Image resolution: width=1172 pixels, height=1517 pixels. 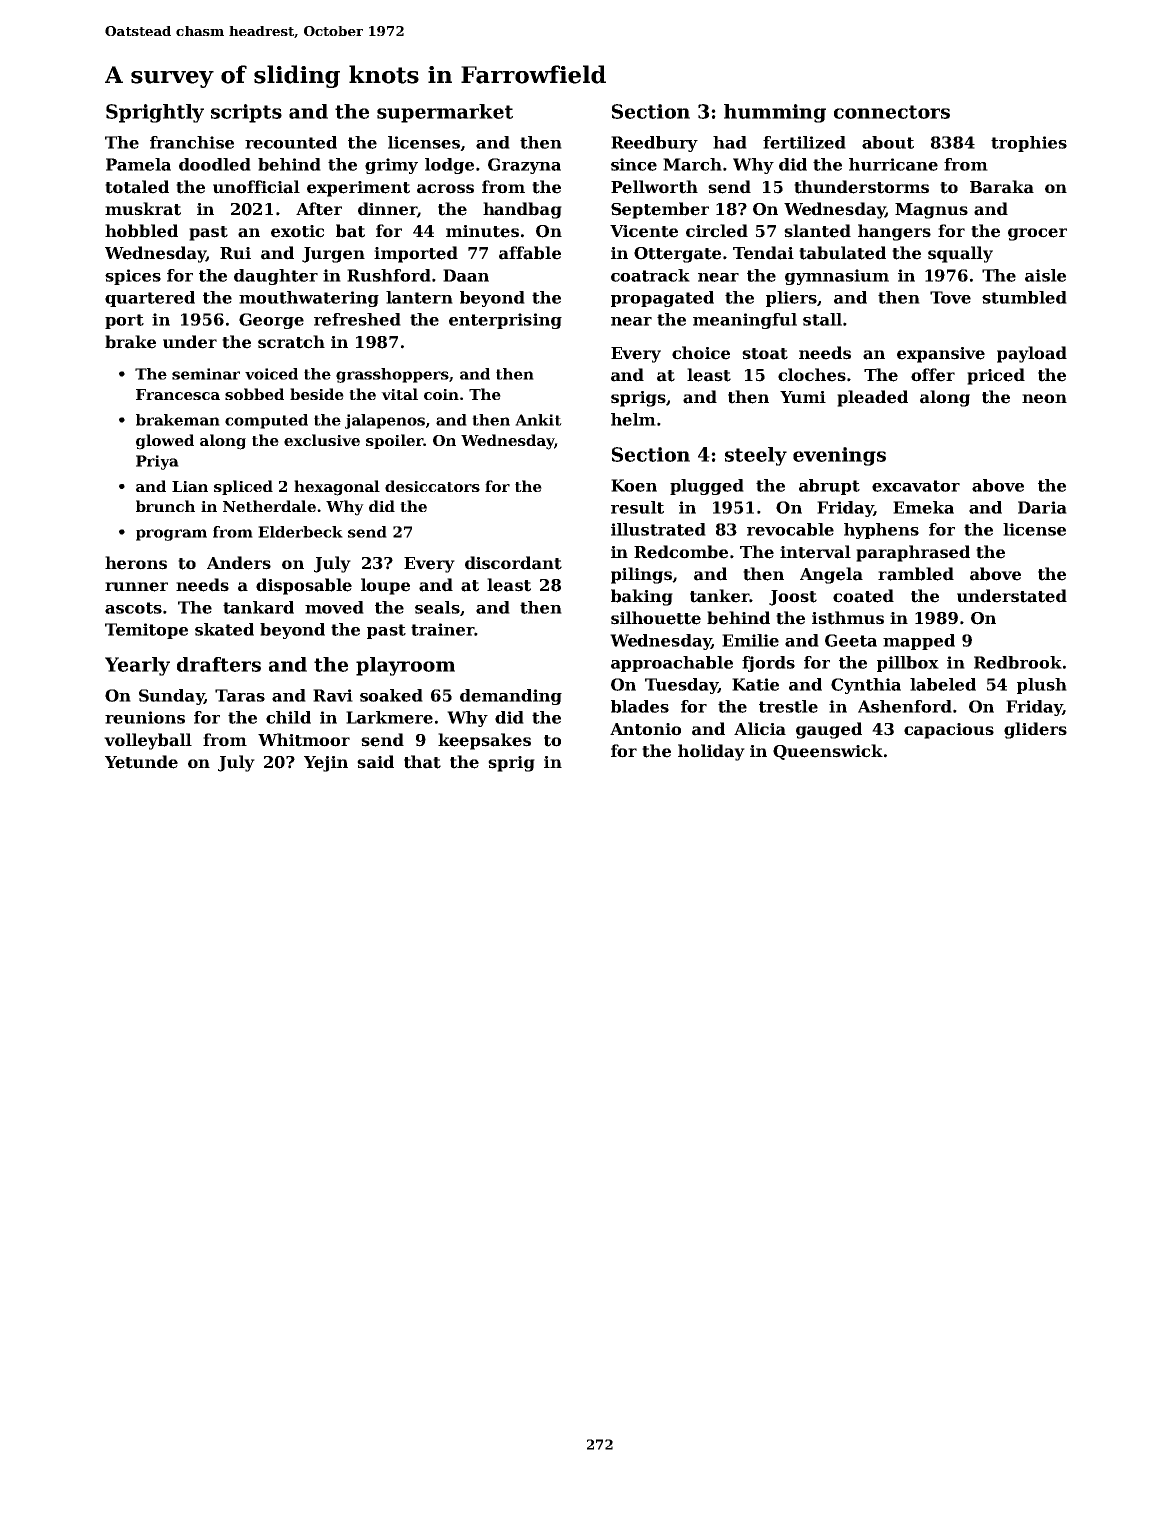 I want to click on supermarket, so click(x=445, y=113).
